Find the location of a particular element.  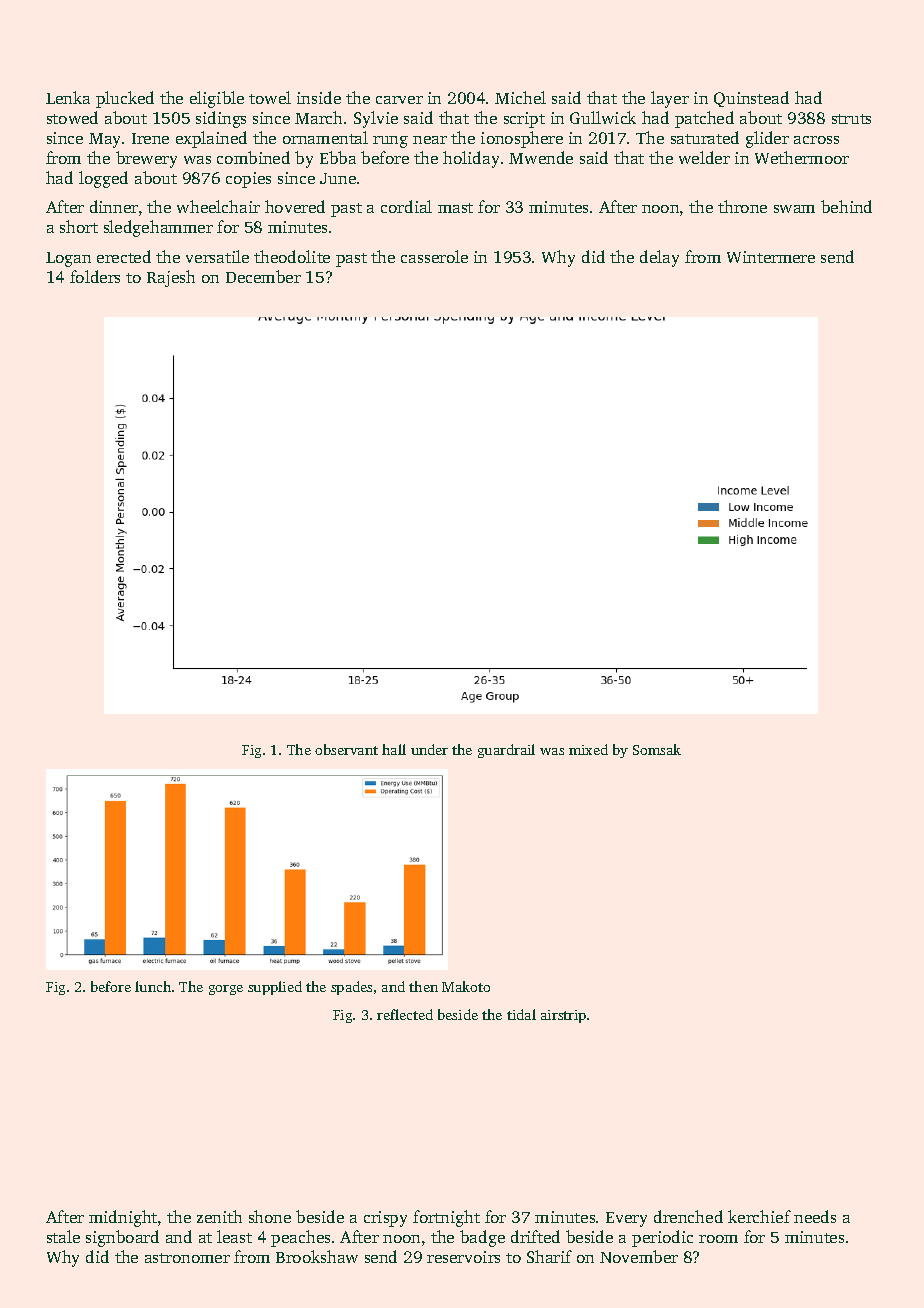

mixed is located at coordinates (588, 749).
